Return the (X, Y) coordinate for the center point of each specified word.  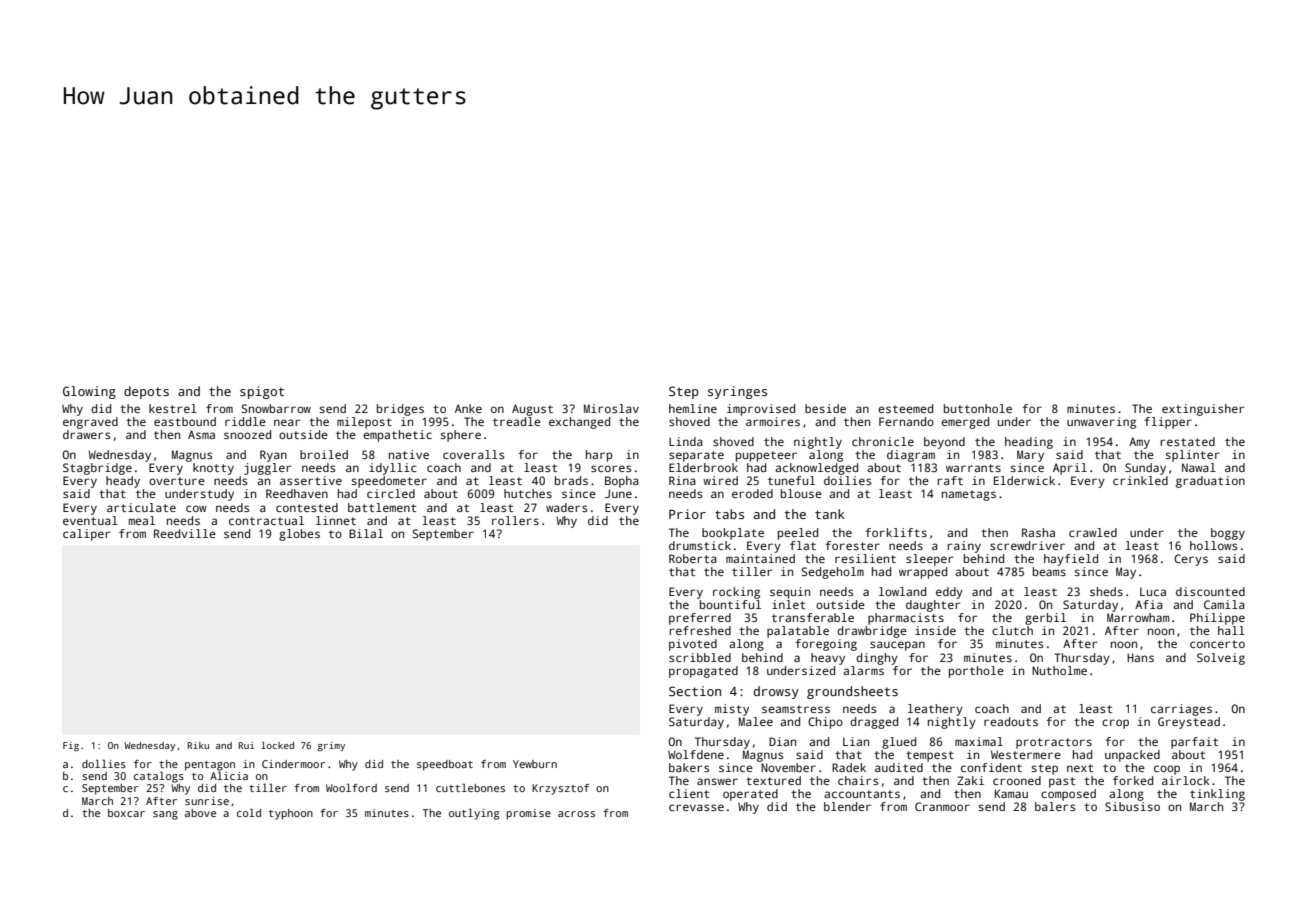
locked (277, 745)
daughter (933, 606)
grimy (331, 746)
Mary (1030, 456)
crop (1115, 724)
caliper (86, 535)
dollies (104, 764)
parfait (1194, 743)
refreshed (700, 630)
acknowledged (816, 469)
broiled (324, 454)
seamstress (796, 709)
